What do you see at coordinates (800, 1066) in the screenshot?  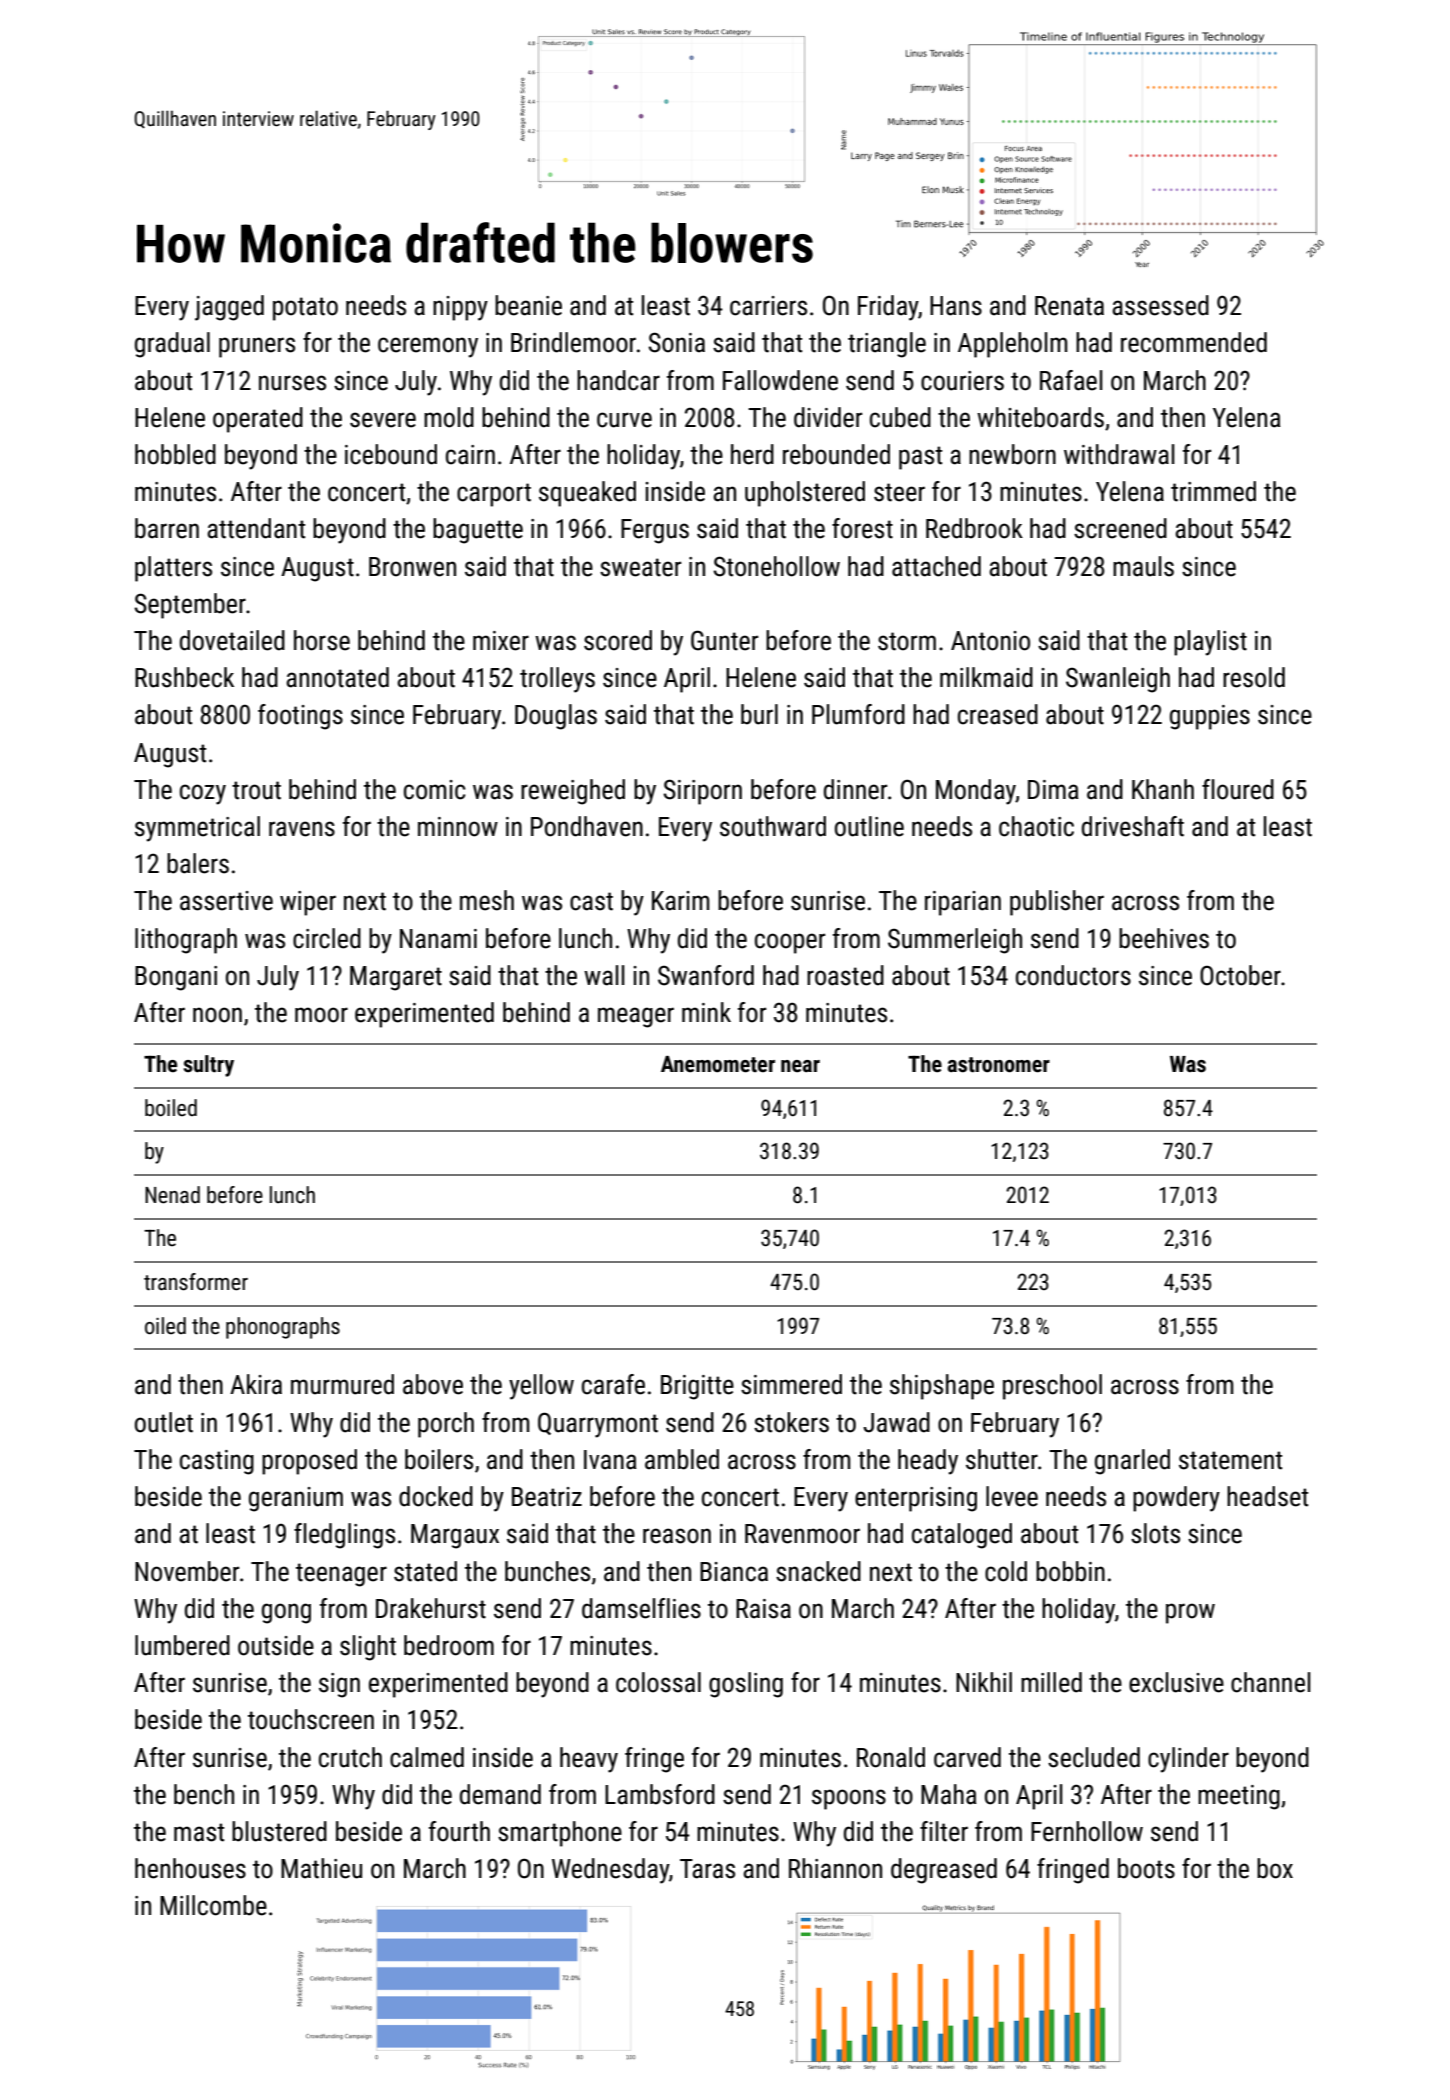 I see `near` at bounding box center [800, 1066].
